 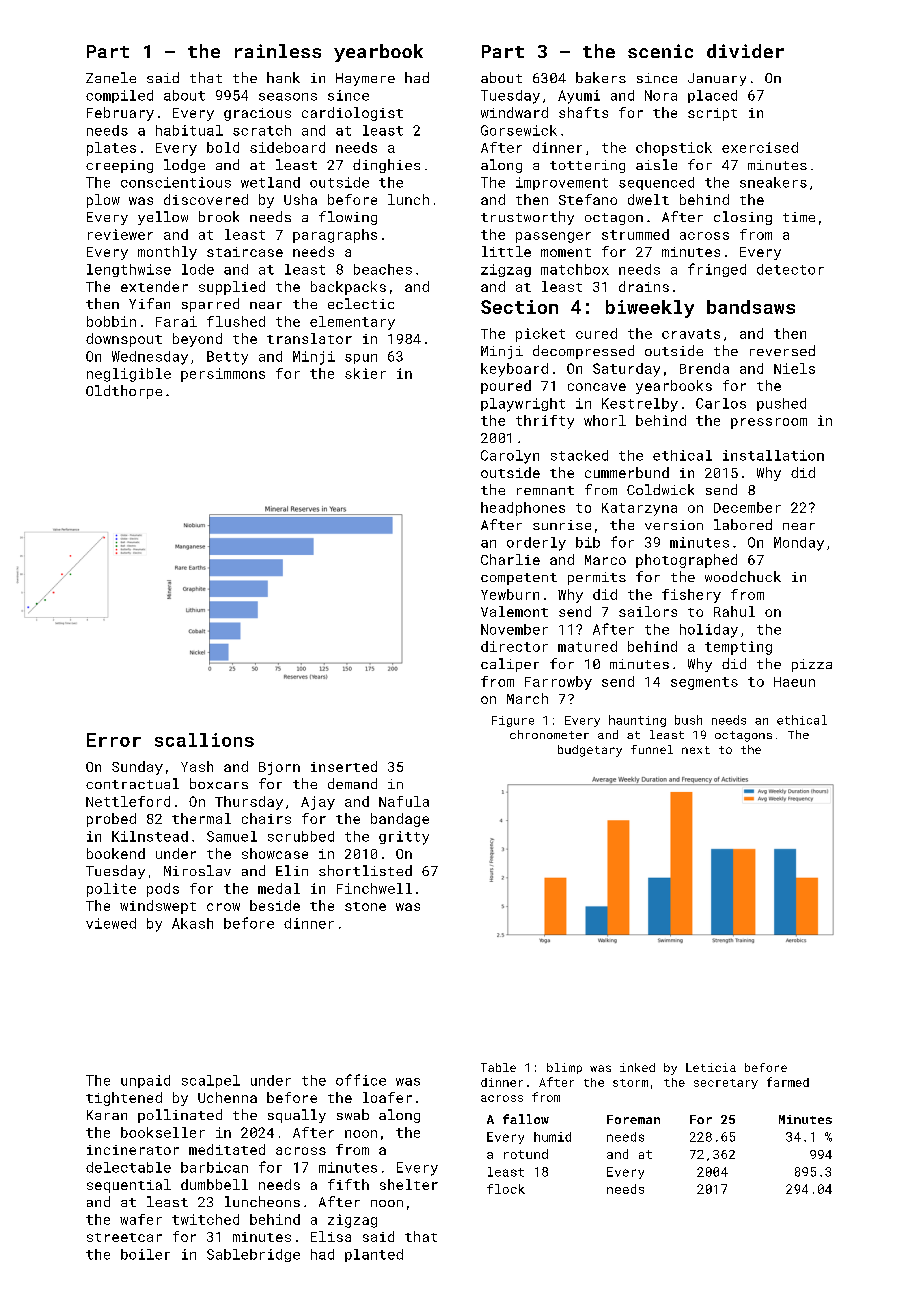 What do you see at coordinates (633, 1119) in the image?
I see `Foreman` at bounding box center [633, 1119].
